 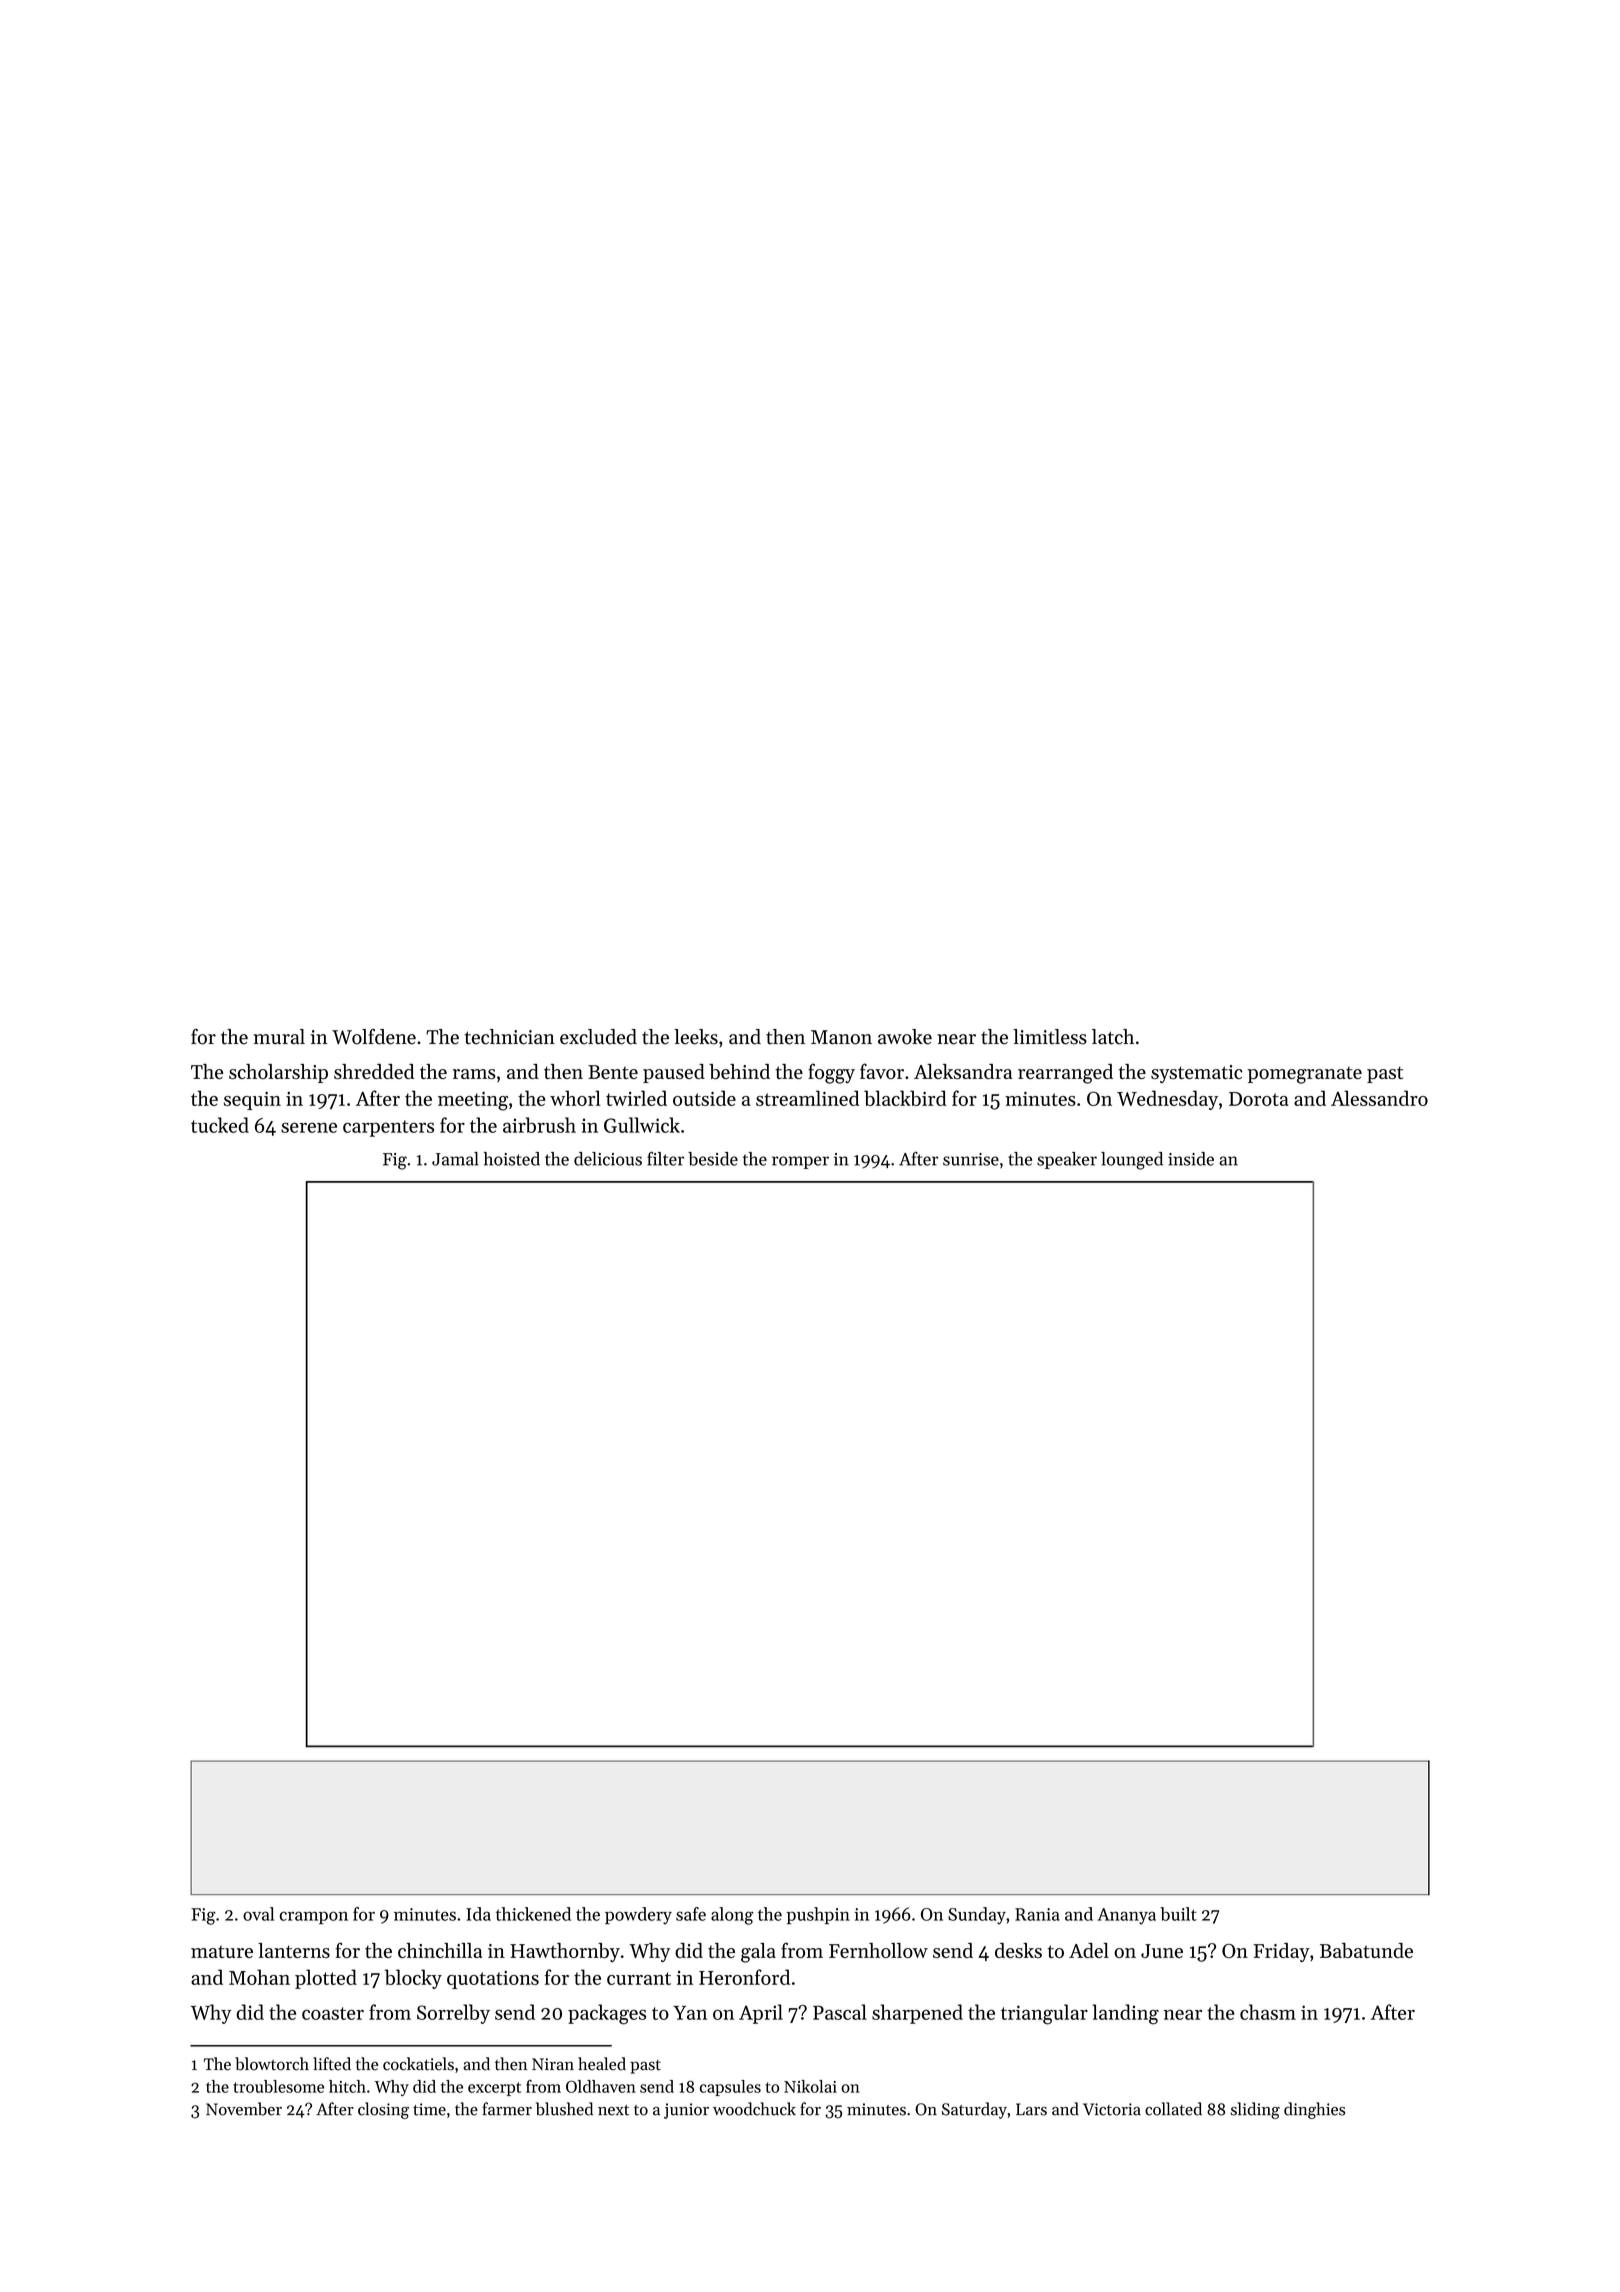 What do you see at coordinates (732, 1916) in the document?
I see `along` at bounding box center [732, 1916].
